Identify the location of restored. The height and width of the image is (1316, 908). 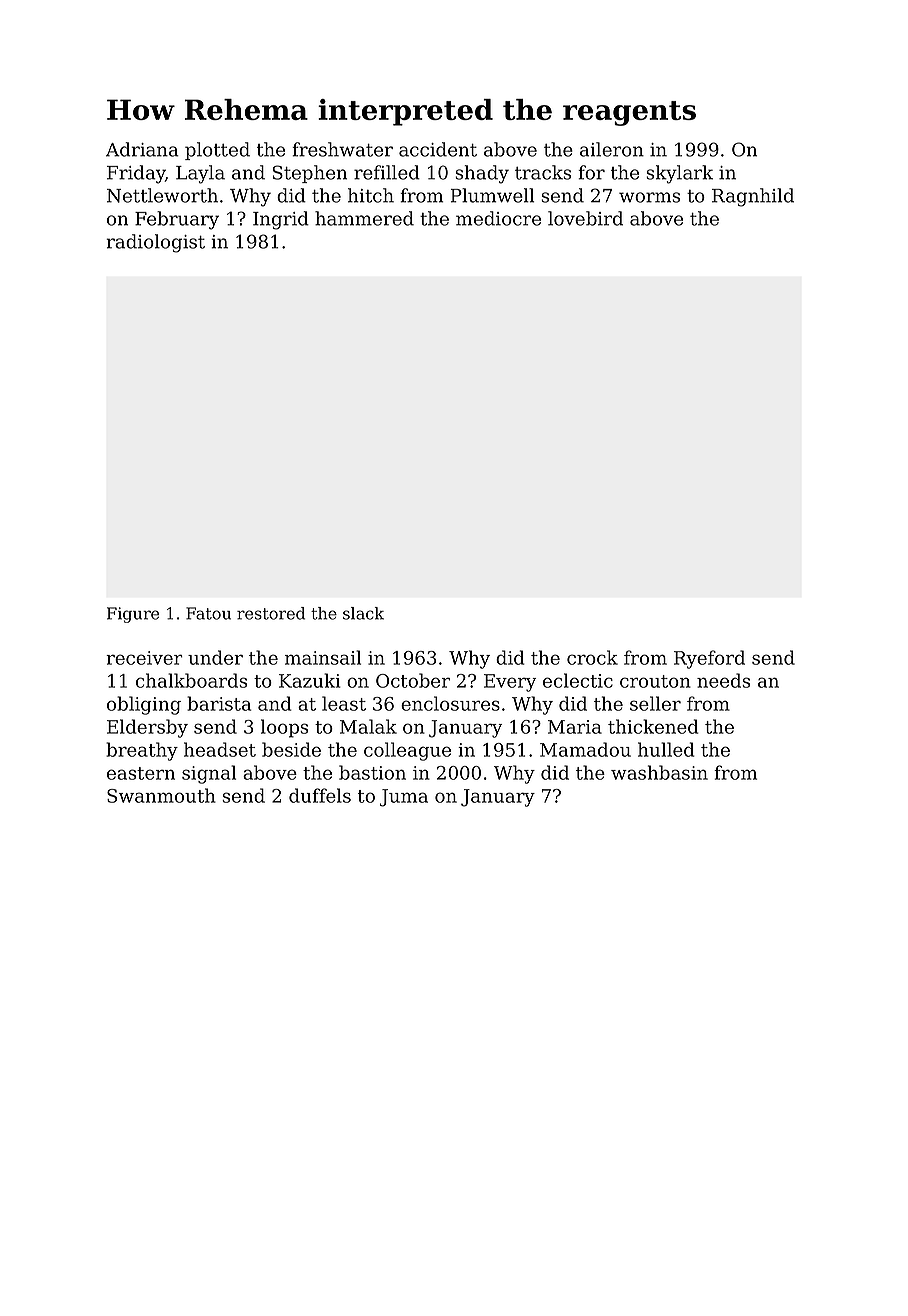
(271, 613).
